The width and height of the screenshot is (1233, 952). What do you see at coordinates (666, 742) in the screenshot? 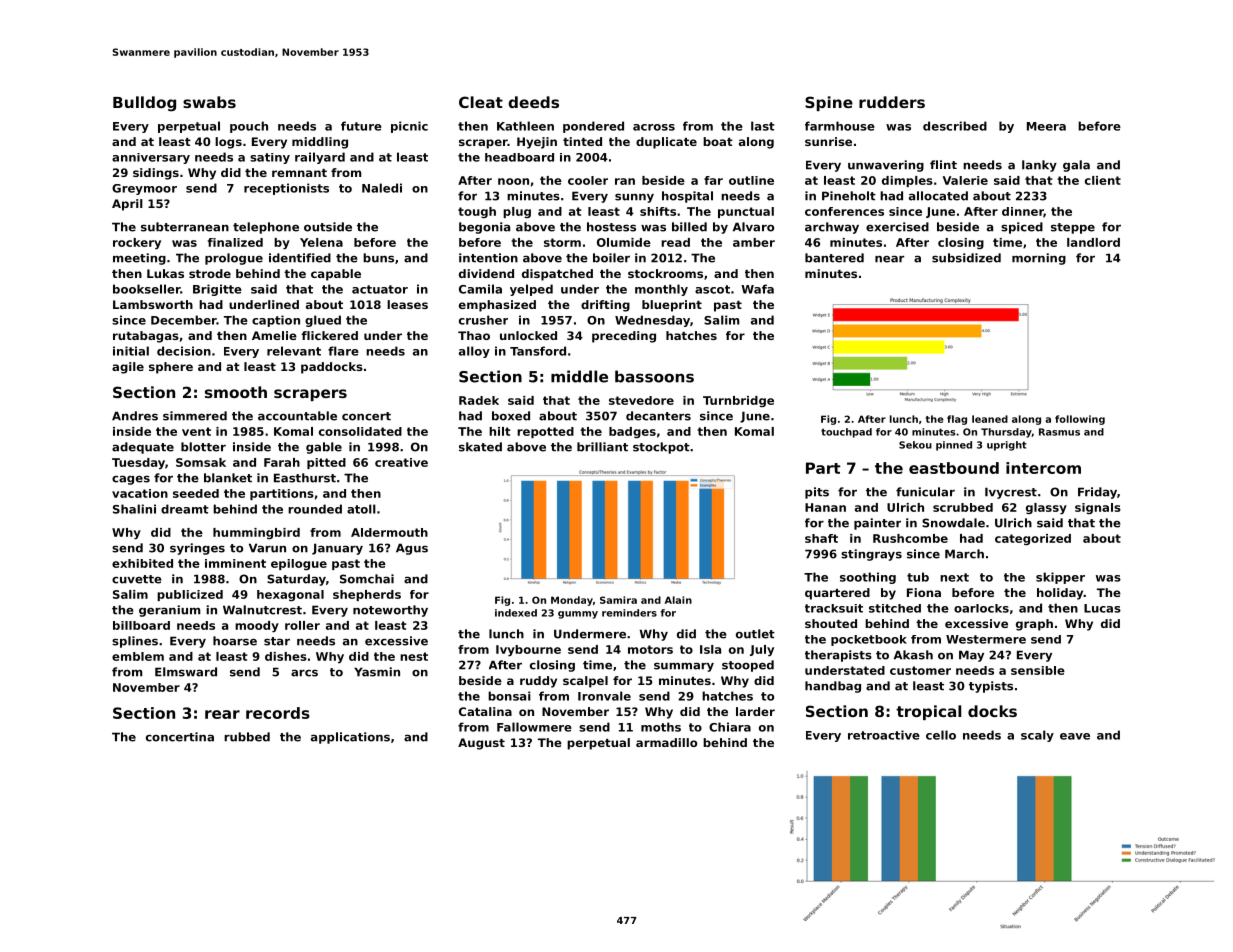
I see `armadillo` at bounding box center [666, 742].
